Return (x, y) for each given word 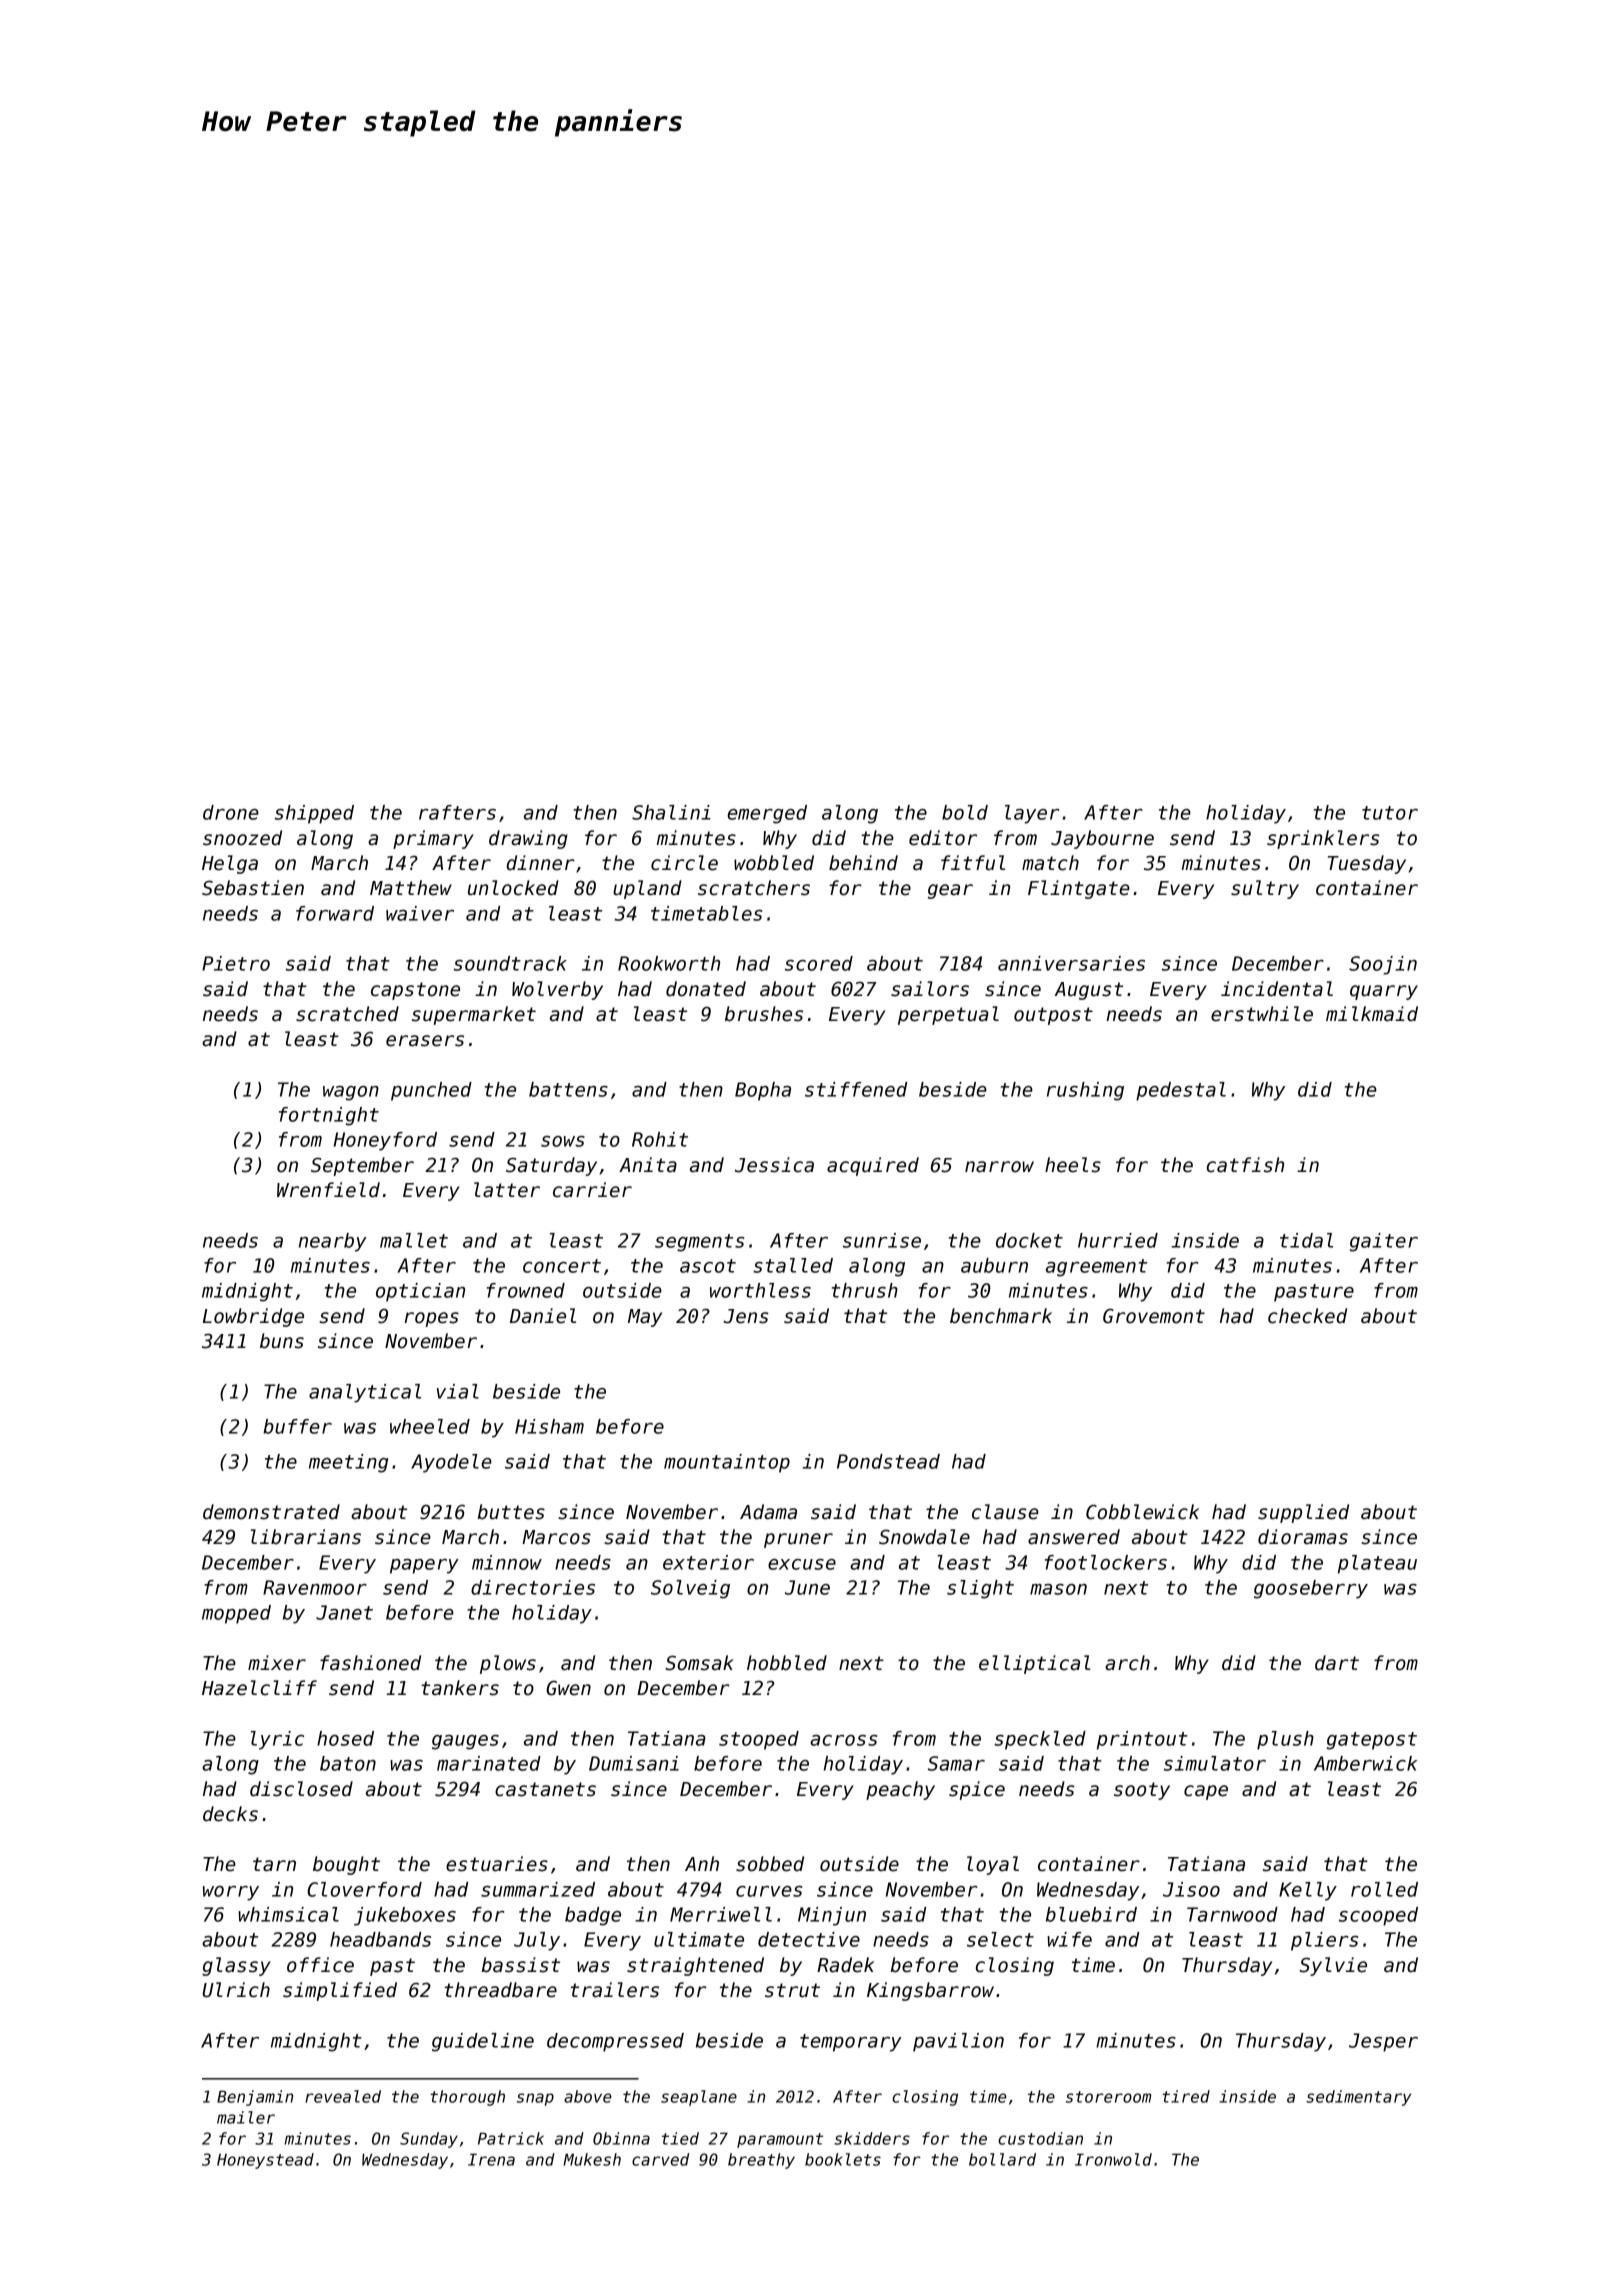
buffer (297, 1426)
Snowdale (924, 1537)
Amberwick (1365, 1763)
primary (433, 839)
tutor (1390, 813)
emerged (767, 814)
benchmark (1001, 1316)
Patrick (511, 2138)
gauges (465, 1742)
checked (1307, 1316)
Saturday (551, 1166)
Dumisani (634, 1763)
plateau (1377, 1564)
